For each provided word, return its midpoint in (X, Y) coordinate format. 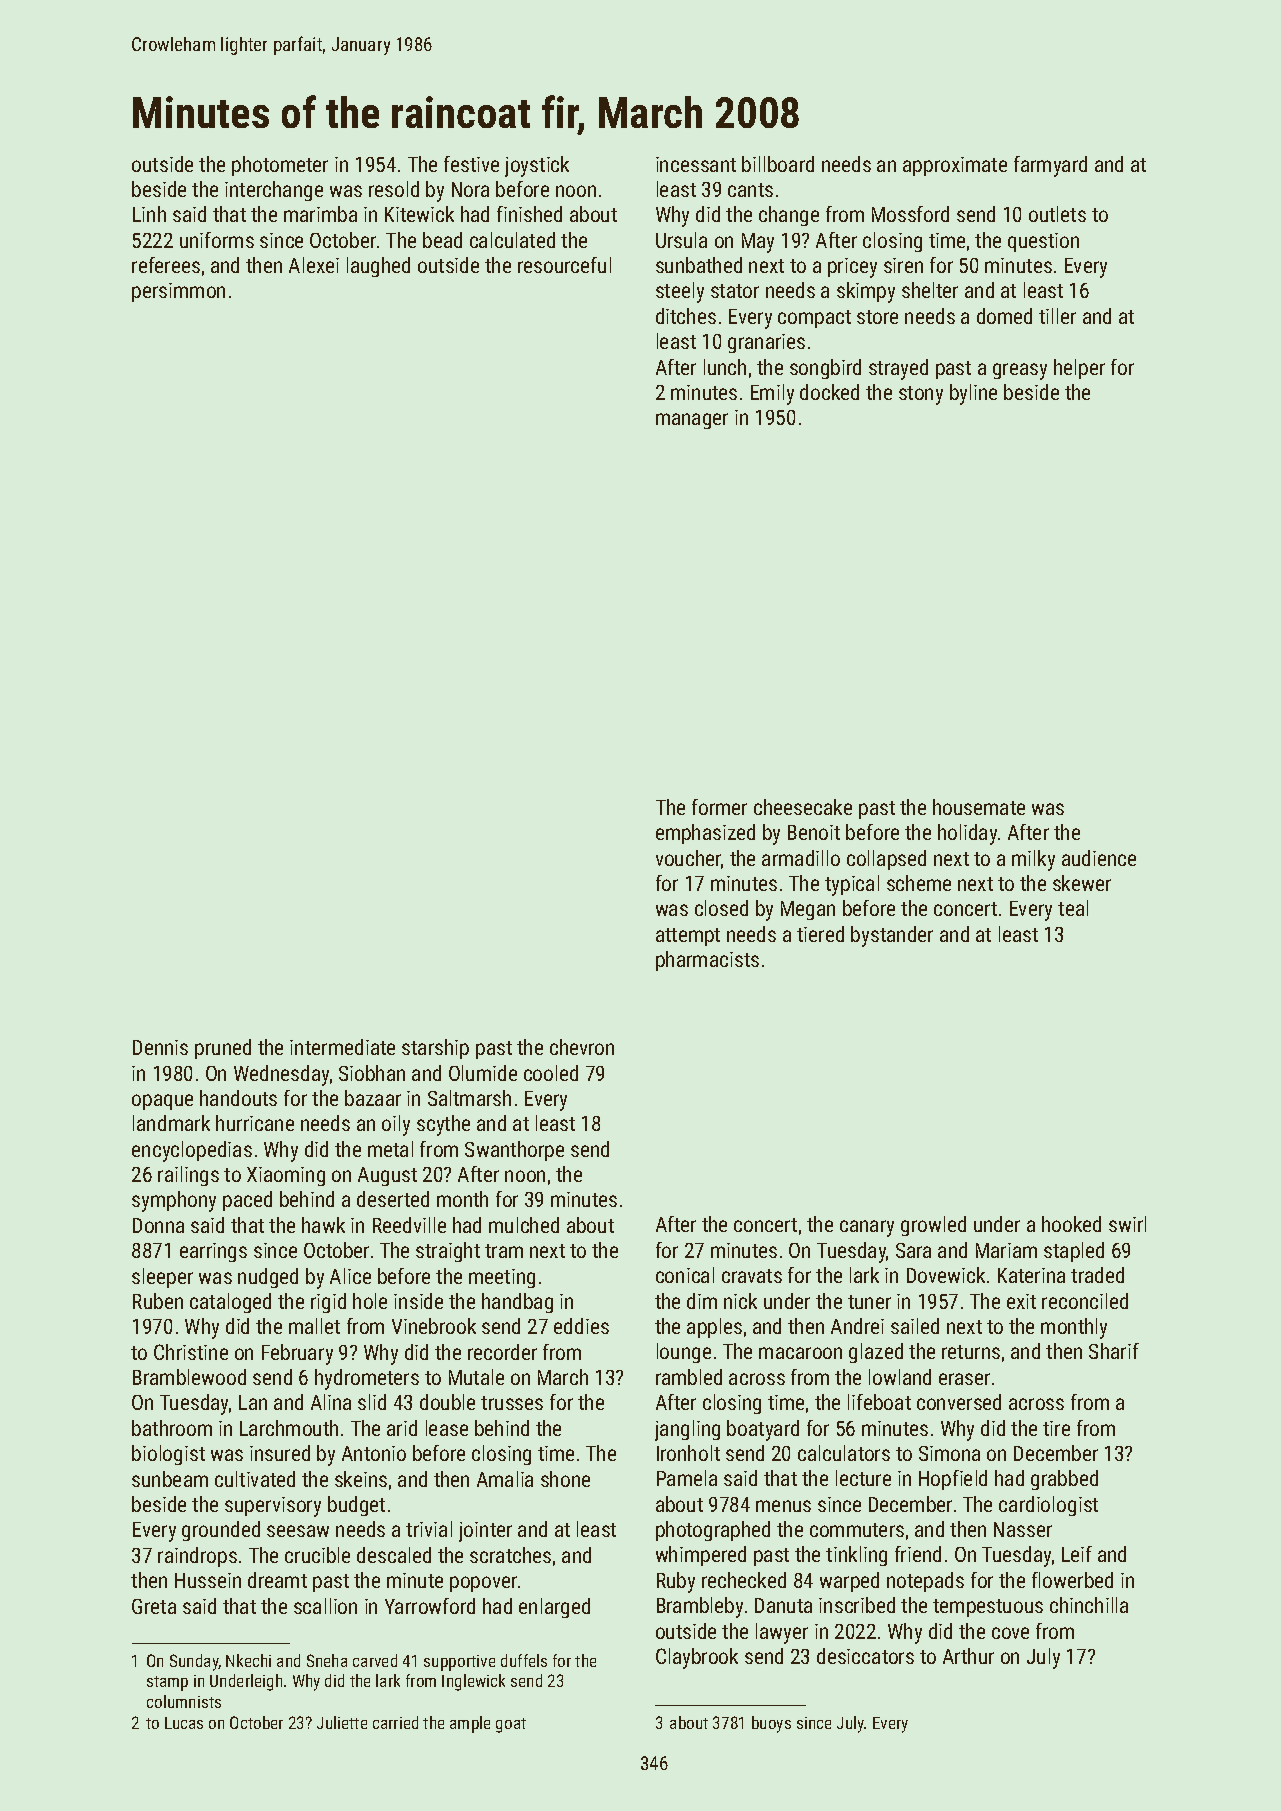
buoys (771, 1724)
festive (471, 164)
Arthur (968, 1656)
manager (692, 421)
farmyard (1050, 166)
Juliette (342, 1722)
